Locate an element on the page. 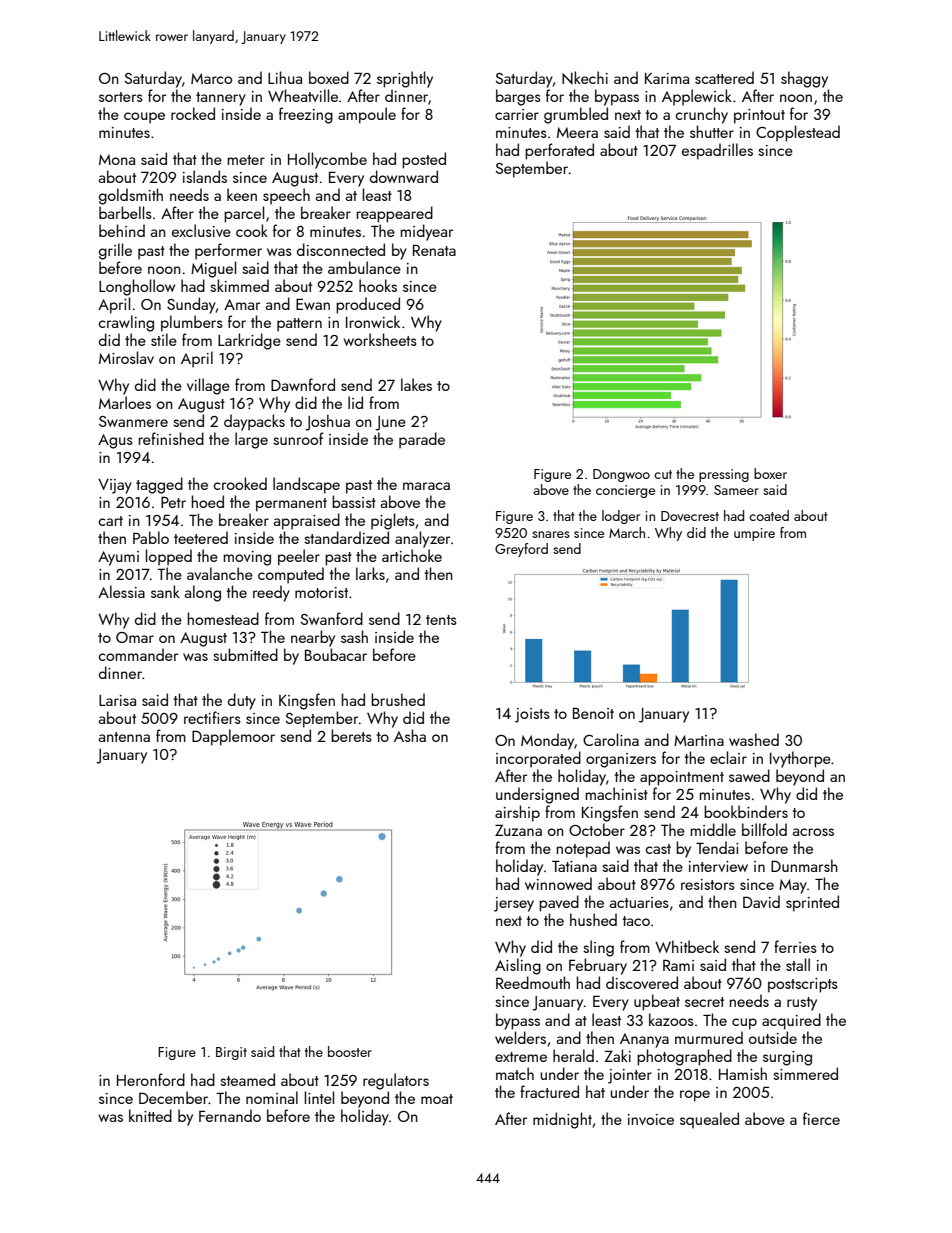  paved is located at coordinates (559, 903).
